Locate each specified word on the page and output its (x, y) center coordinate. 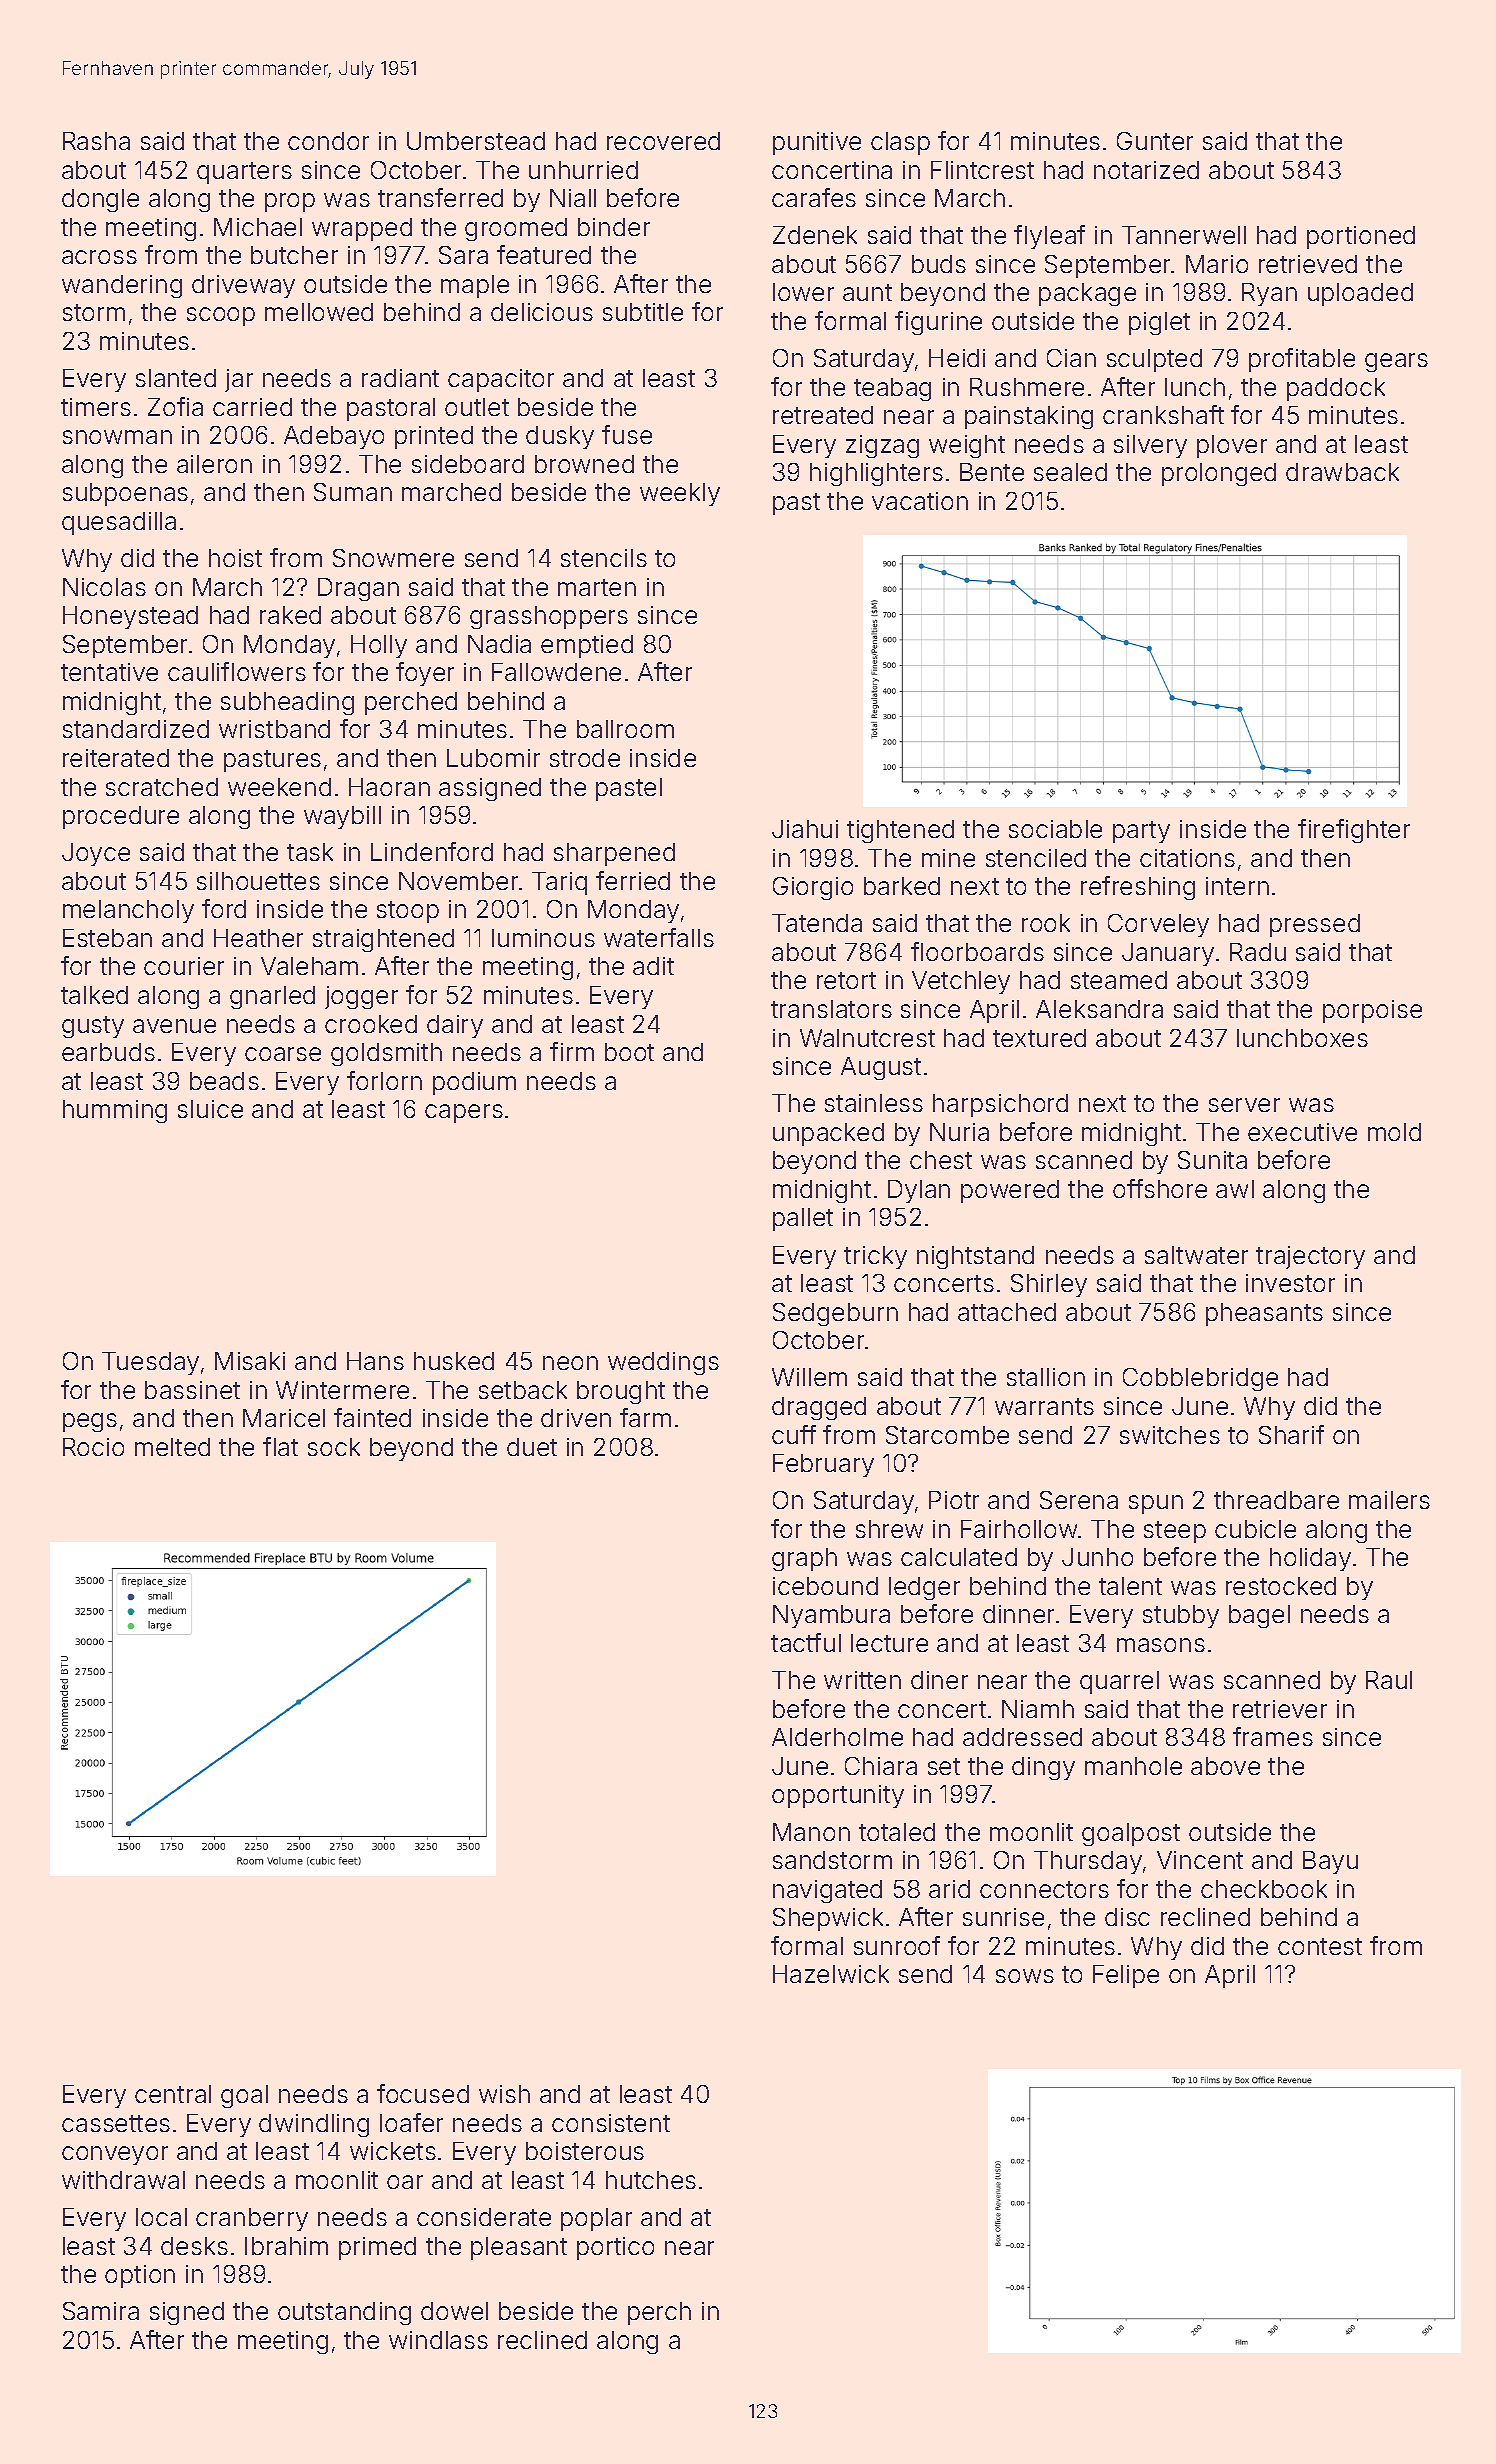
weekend (279, 787)
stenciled (1036, 858)
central (173, 2094)
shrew (889, 1529)
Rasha (96, 141)
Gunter (1155, 141)
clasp (900, 143)
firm (572, 1051)
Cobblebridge (1200, 1379)
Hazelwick (831, 1974)
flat (280, 1446)
